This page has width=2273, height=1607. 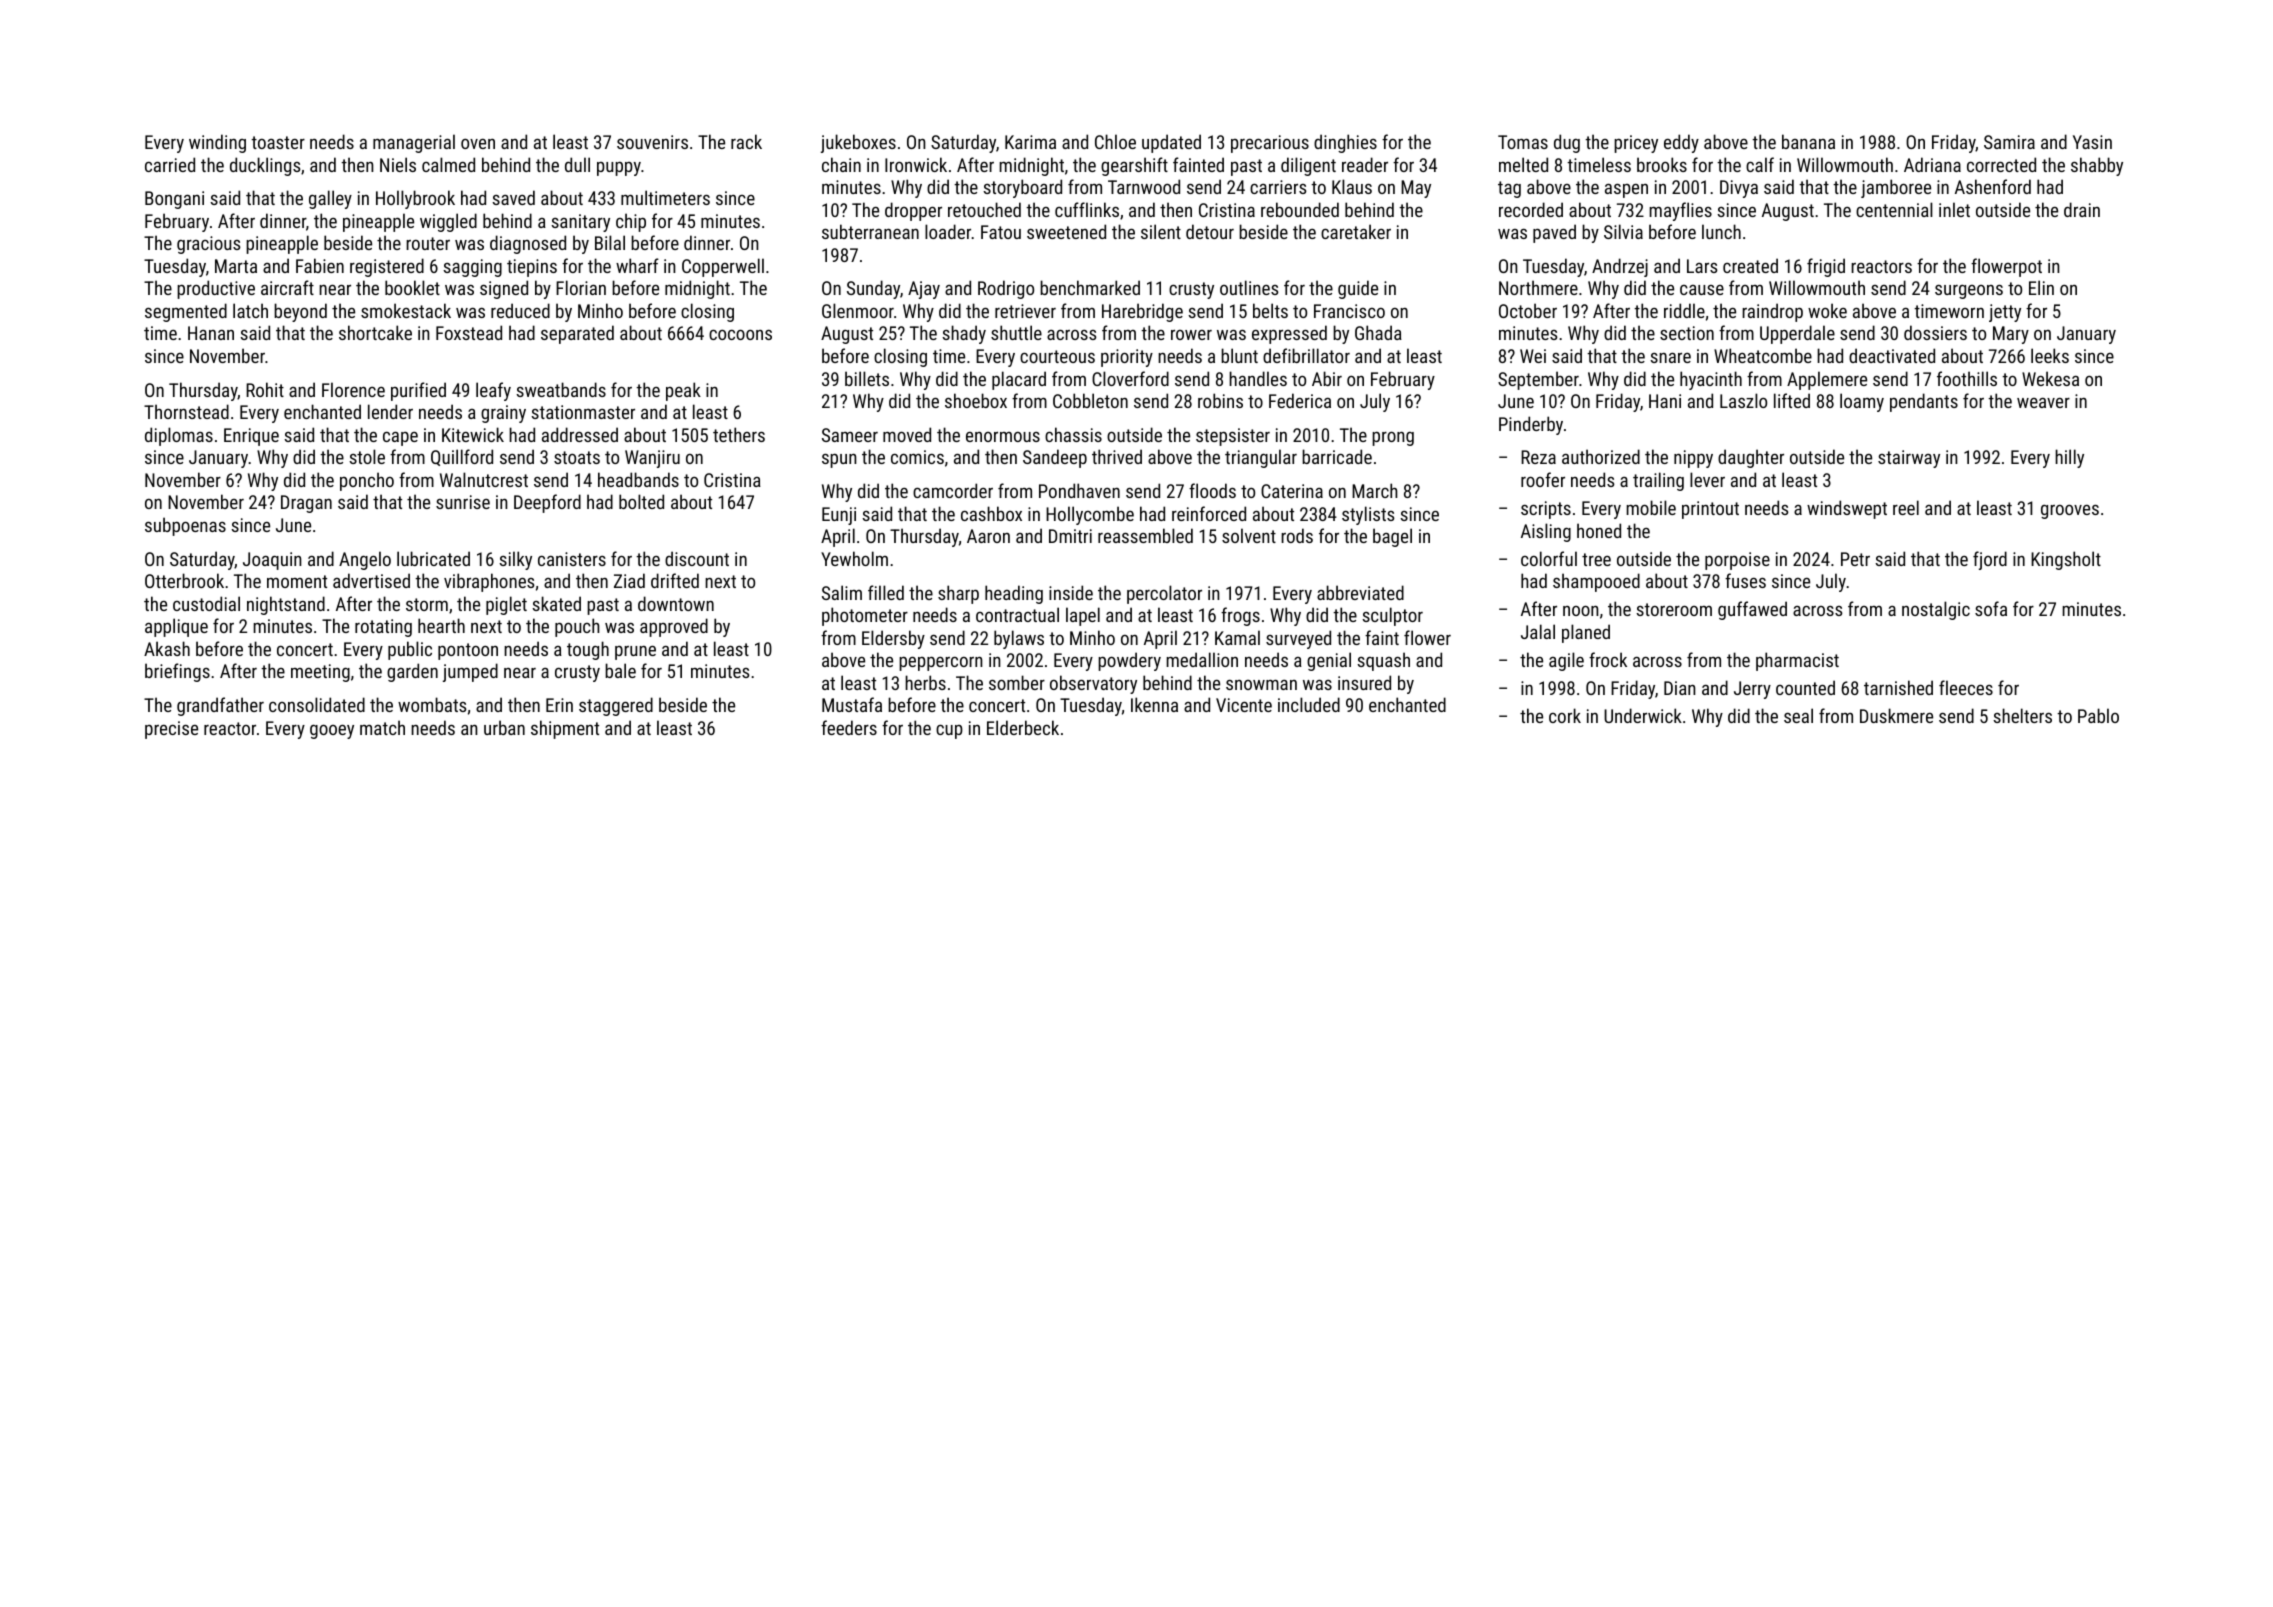 What do you see at coordinates (1115, 141) in the page?
I see `Chloe` at bounding box center [1115, 141].
